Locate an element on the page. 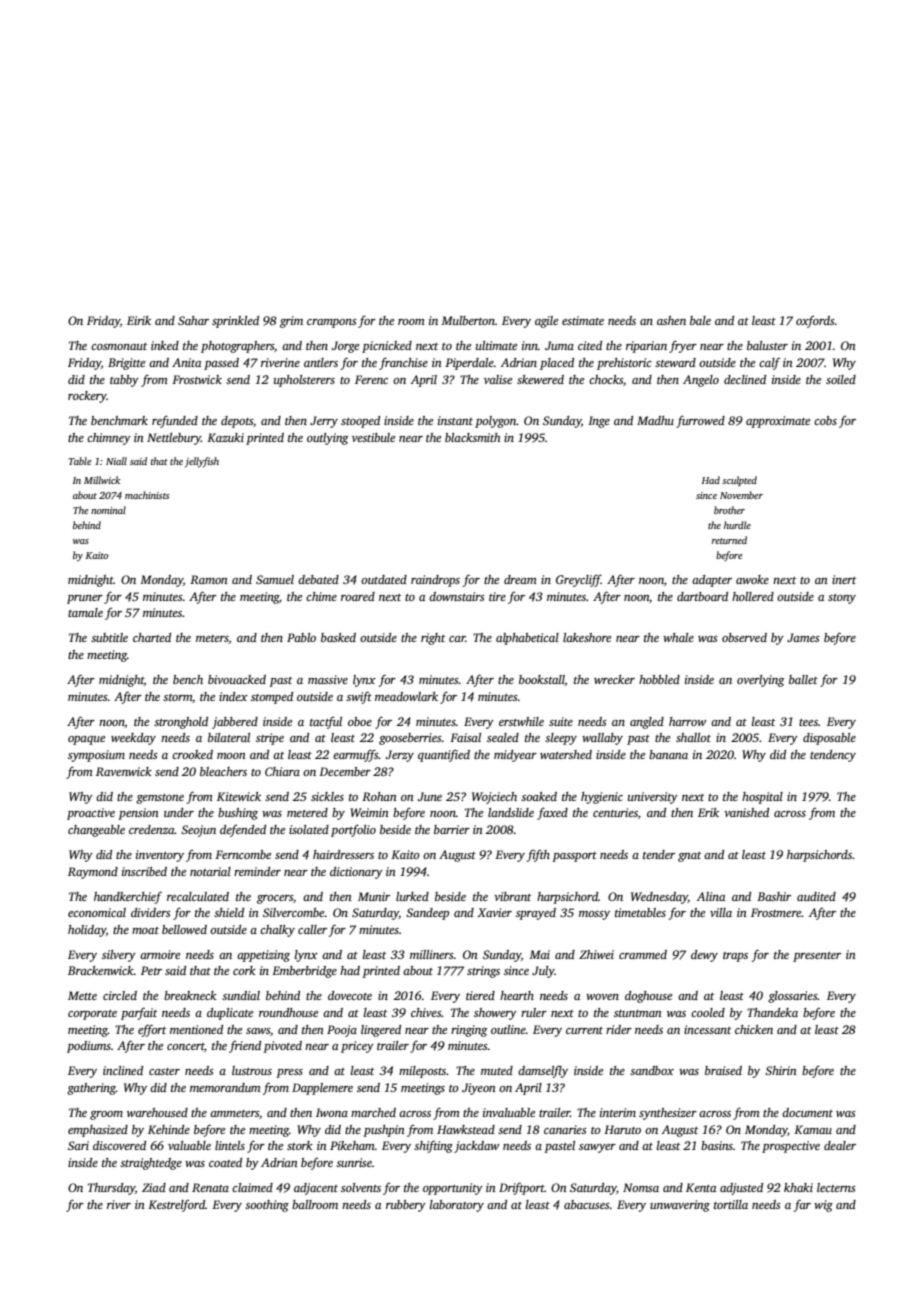  Millwick is located at coordinates (102, 480).
